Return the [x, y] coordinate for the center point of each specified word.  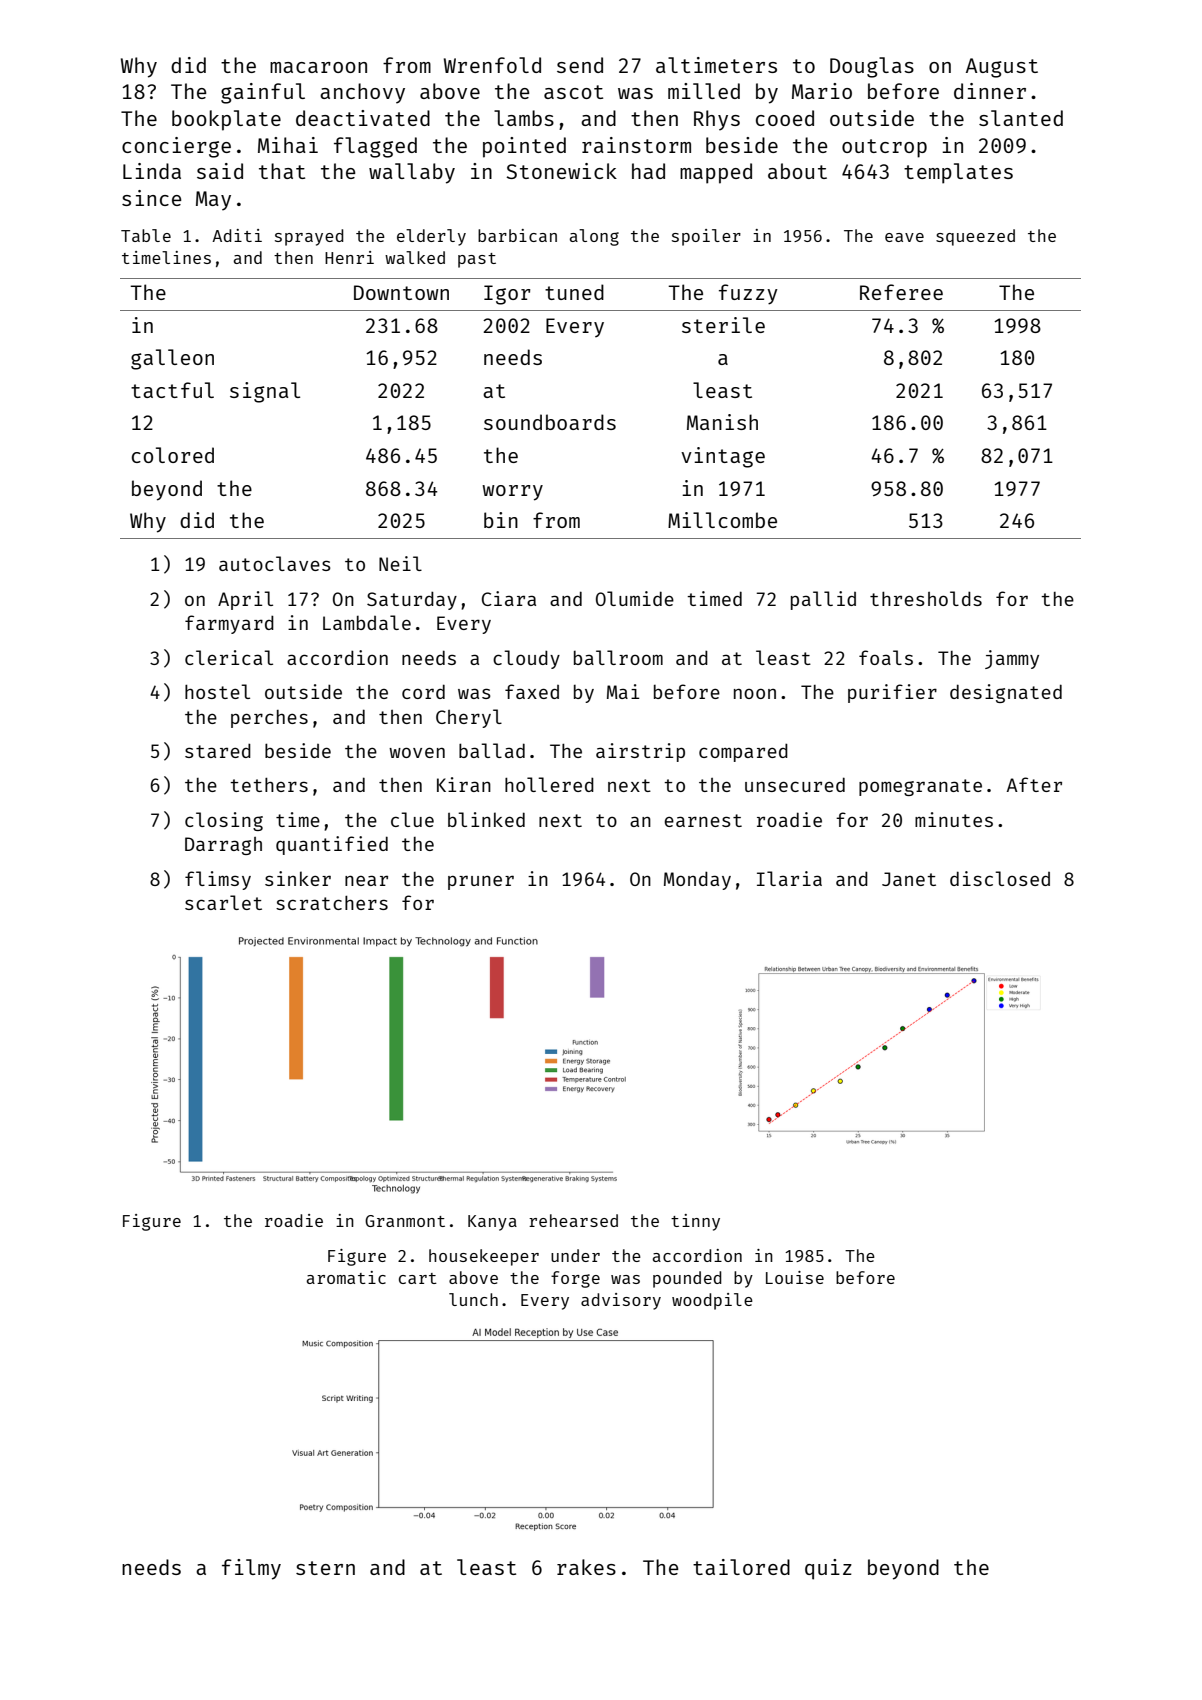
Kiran [464, 784]
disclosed [1000, 878]
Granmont [405, 1221]
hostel [217, 691]
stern [325, 1568]
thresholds [926, 598]
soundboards [550, 422]
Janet [909, 879]
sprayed [309, 237]
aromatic [346, 1277]
